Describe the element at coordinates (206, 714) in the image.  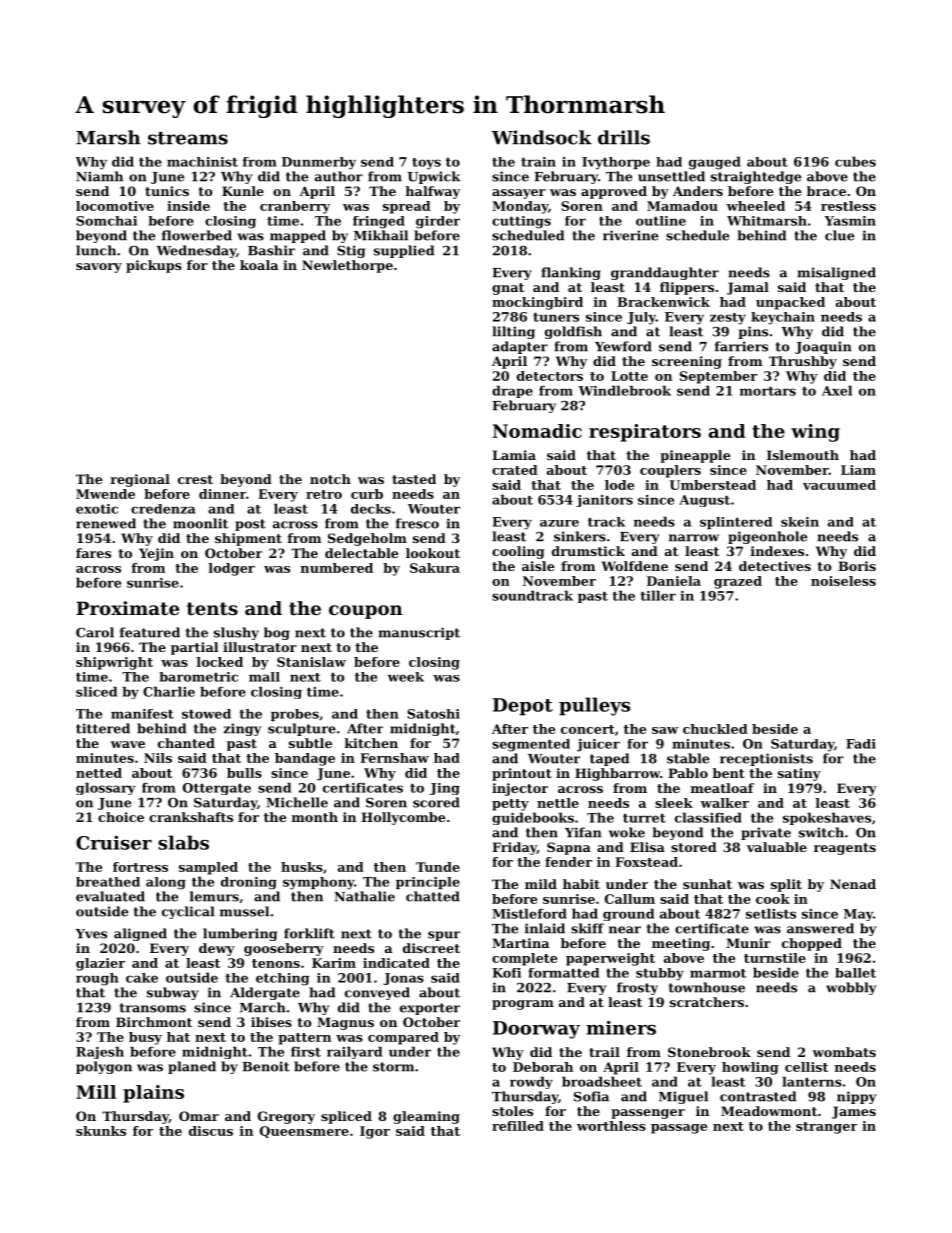
I see `stowed` at that location.
